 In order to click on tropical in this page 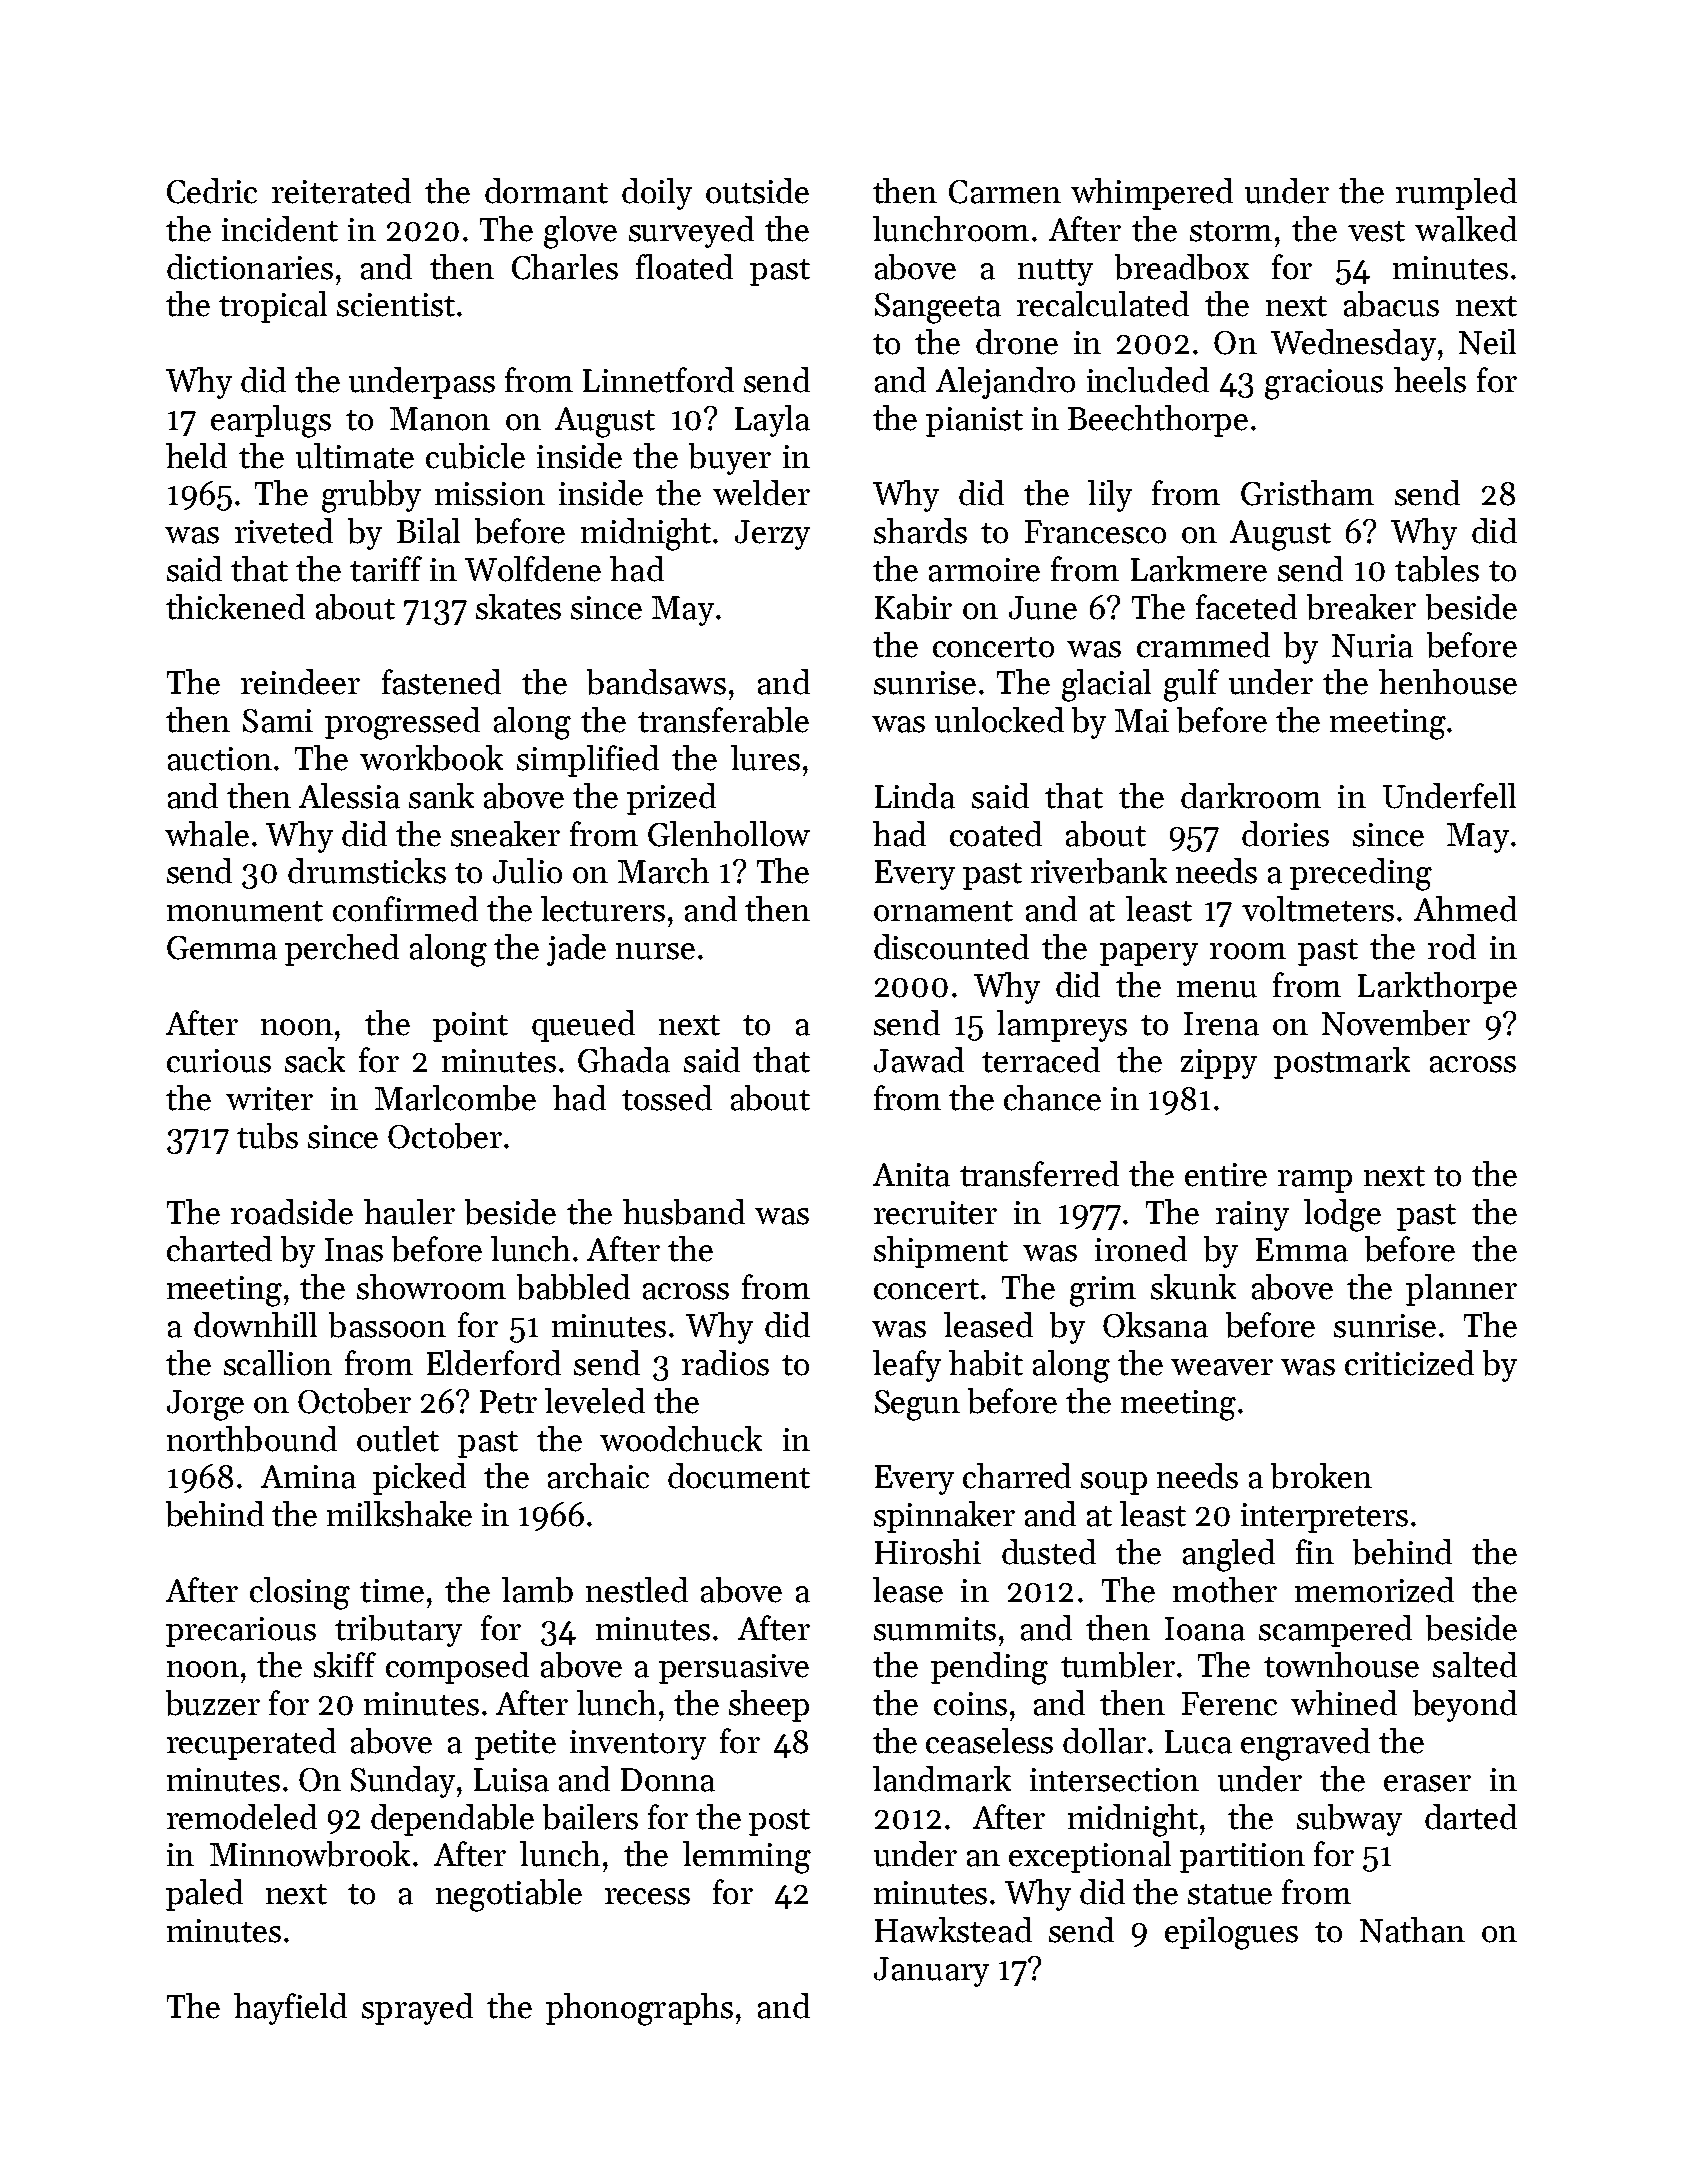, I will do `click(273, 307)`.
